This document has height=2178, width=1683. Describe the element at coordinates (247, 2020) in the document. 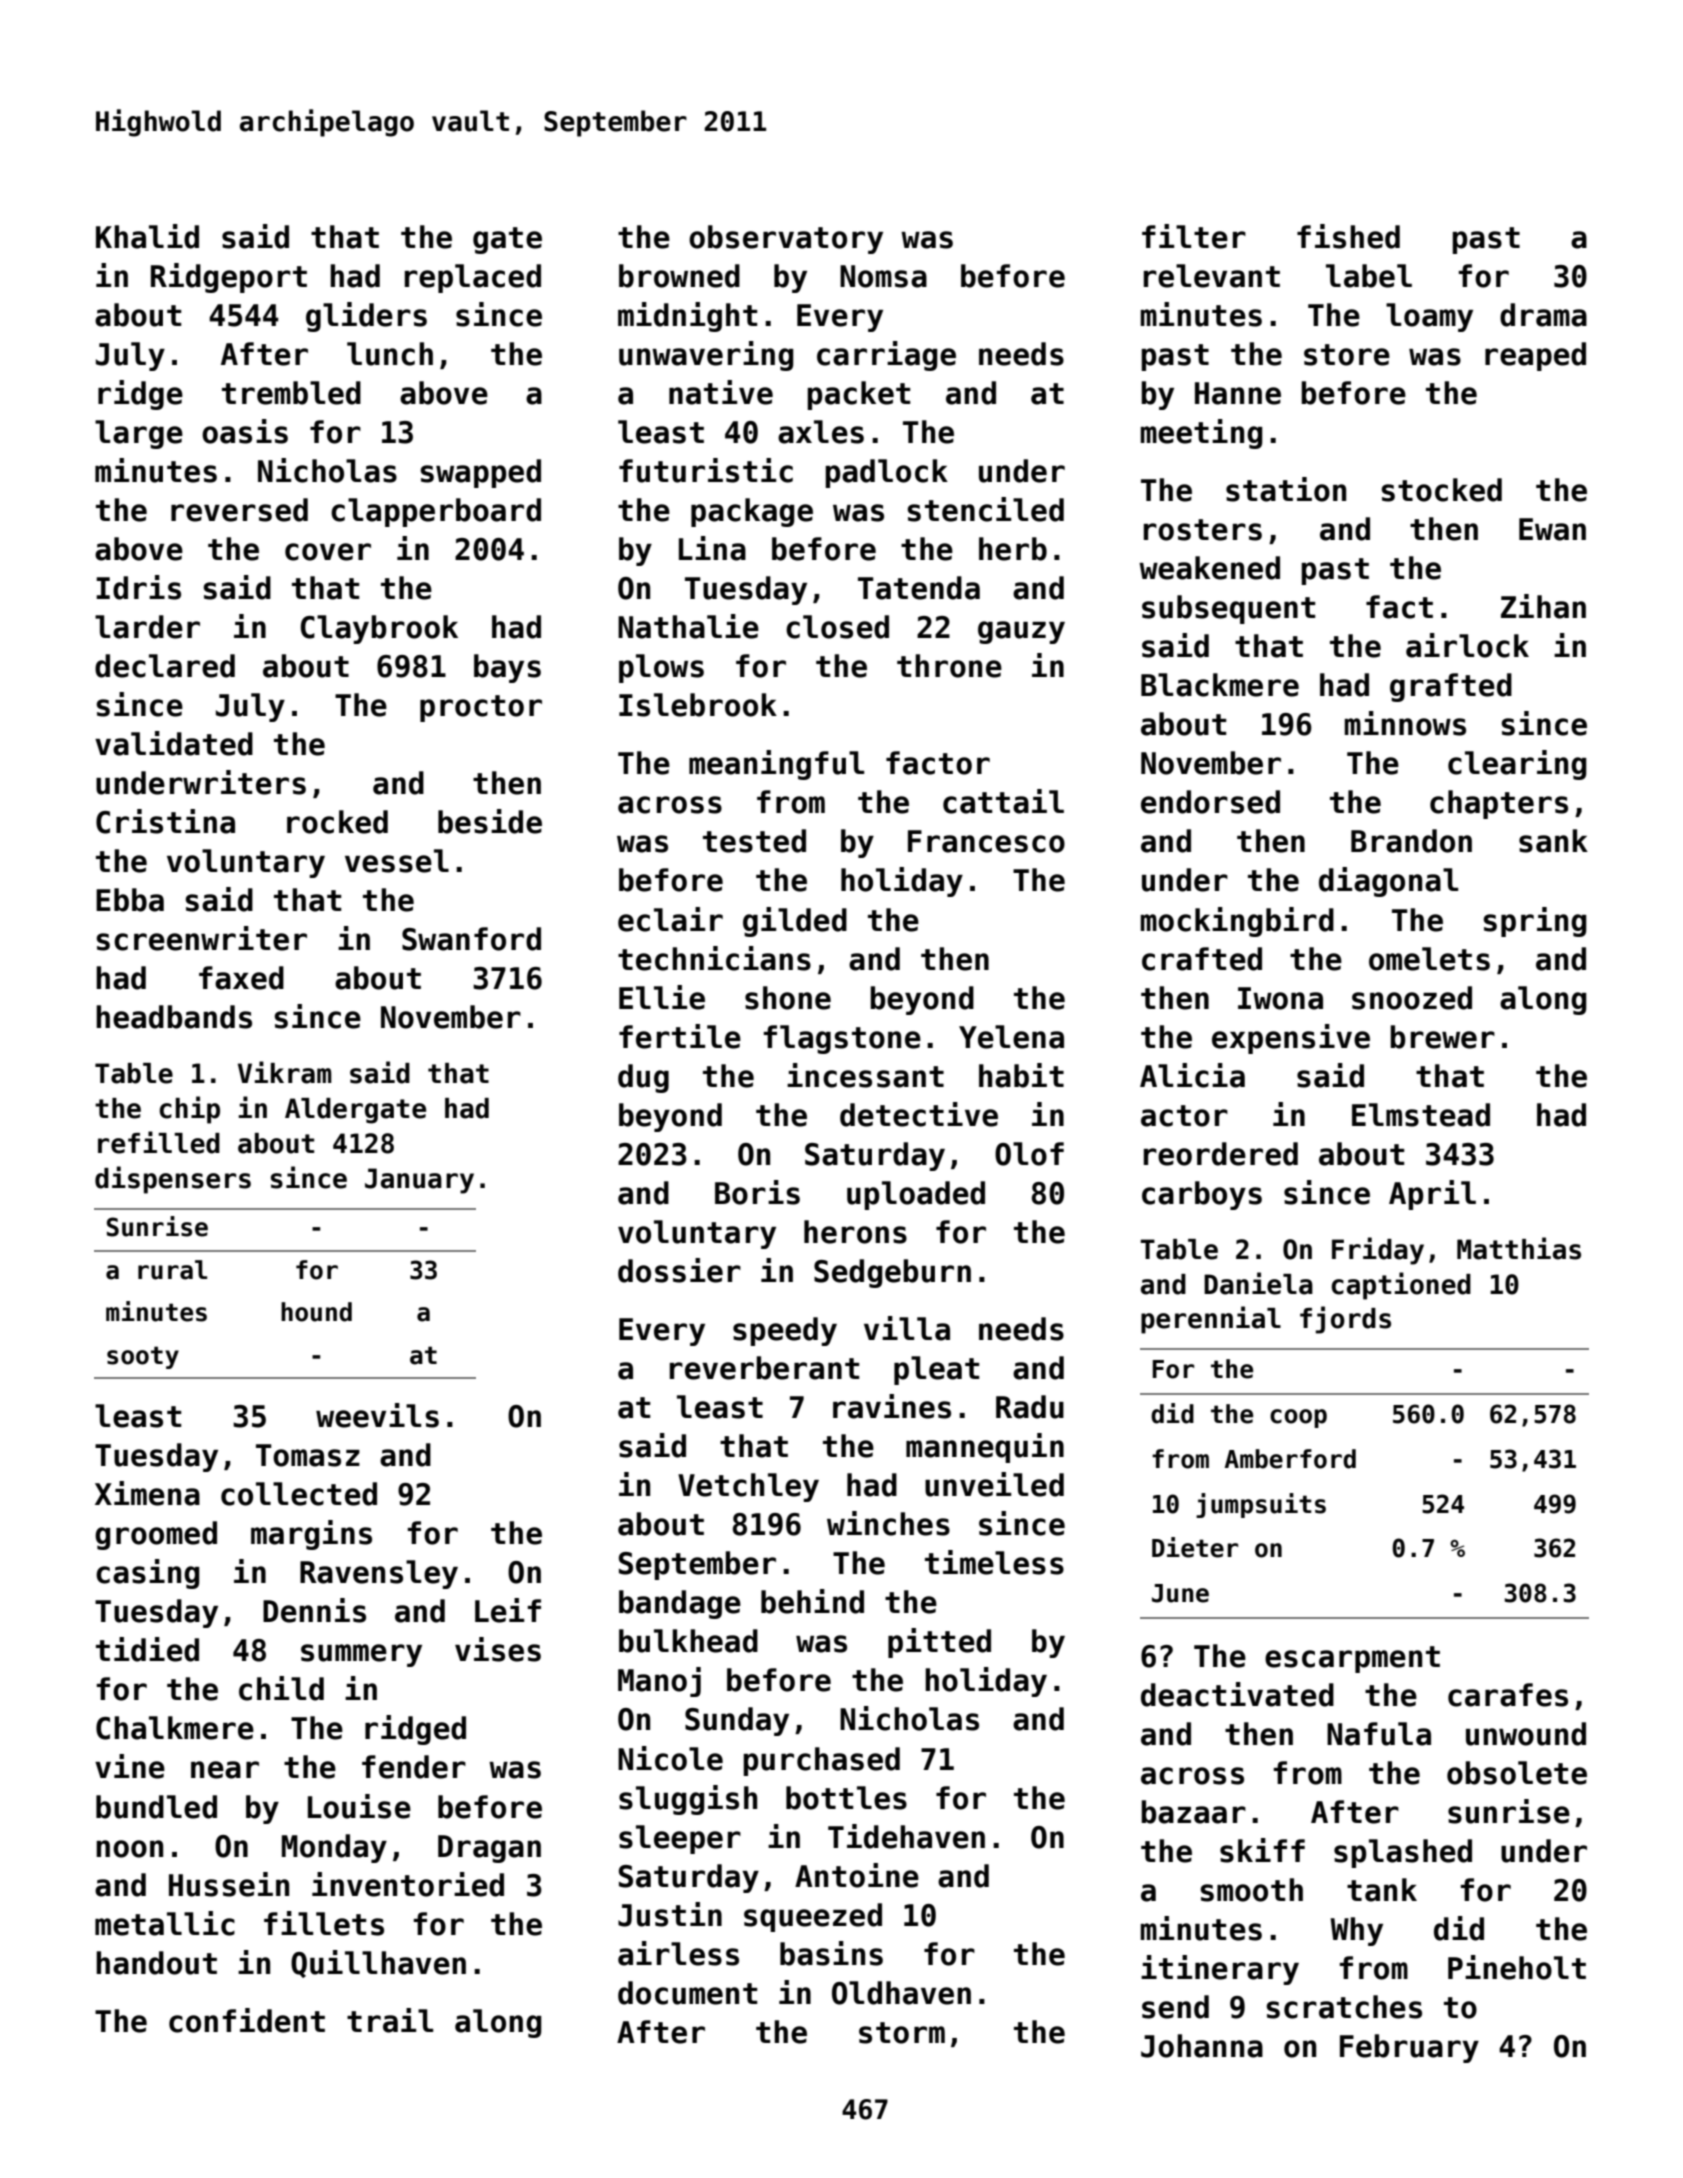

I see `confident` at that location.
